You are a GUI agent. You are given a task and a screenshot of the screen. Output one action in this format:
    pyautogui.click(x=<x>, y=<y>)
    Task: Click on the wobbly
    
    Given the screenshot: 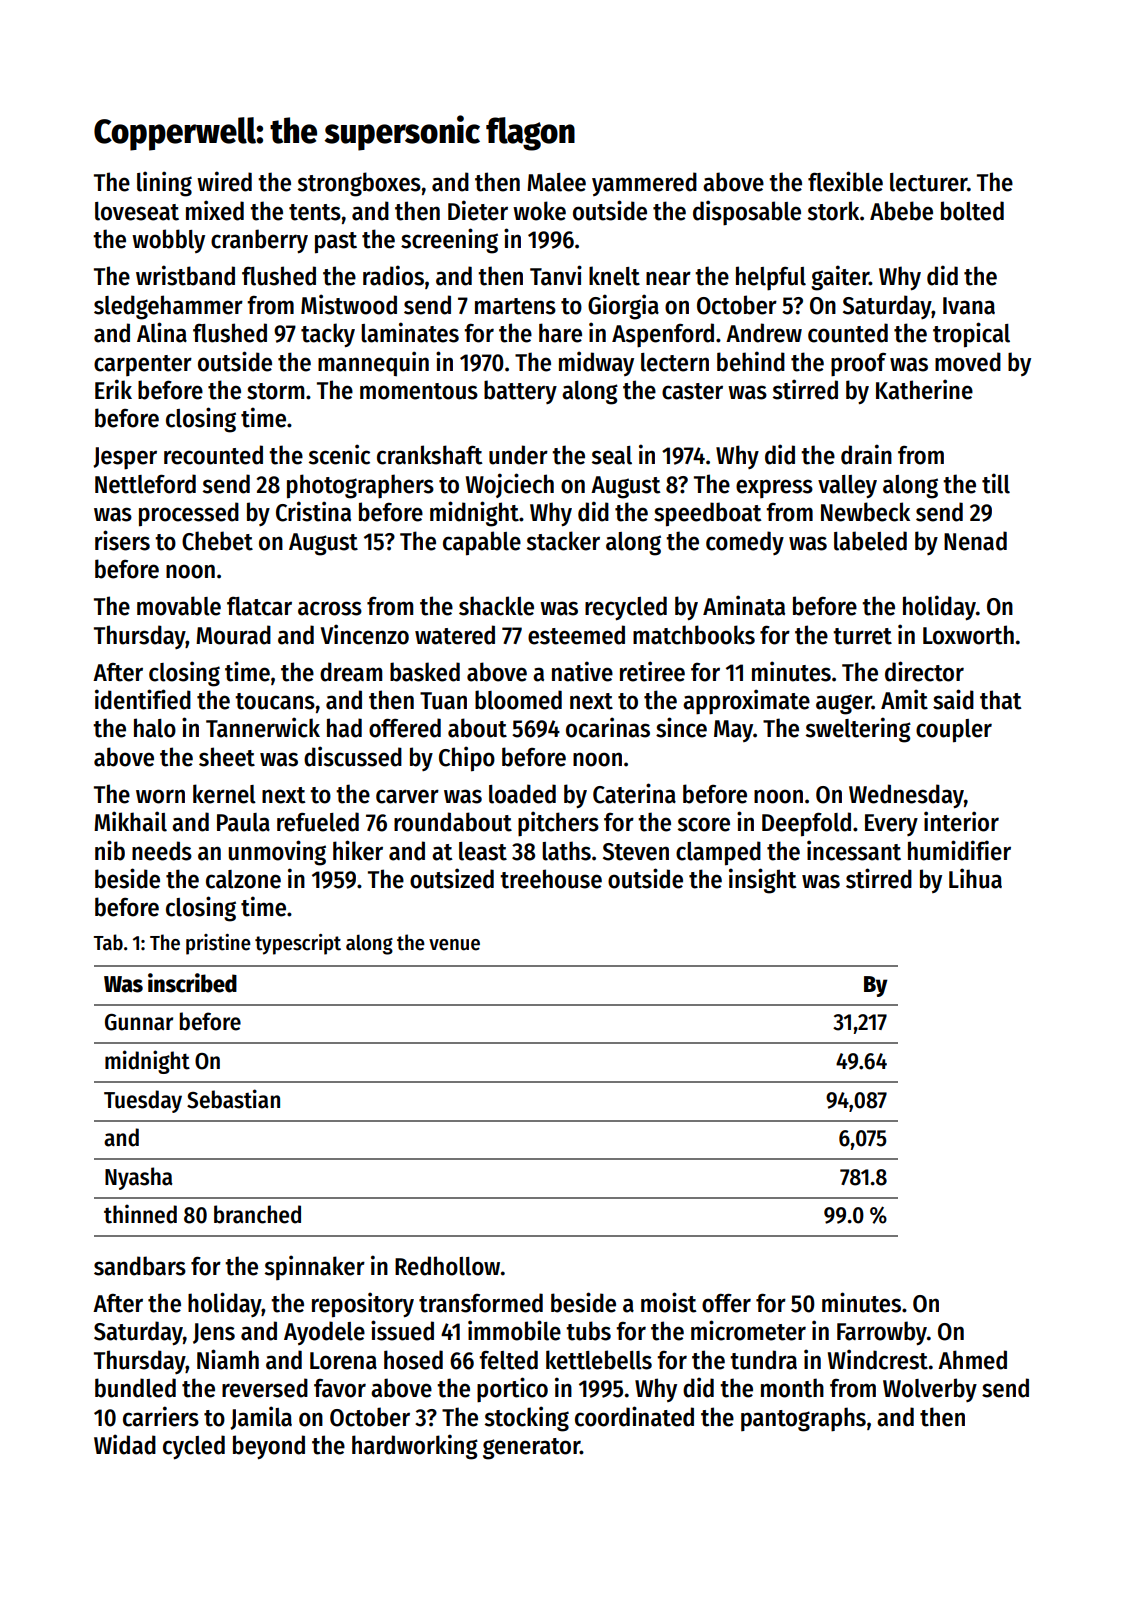 What is the action you would take?
    pyautogui.click(x=168, y=241)
